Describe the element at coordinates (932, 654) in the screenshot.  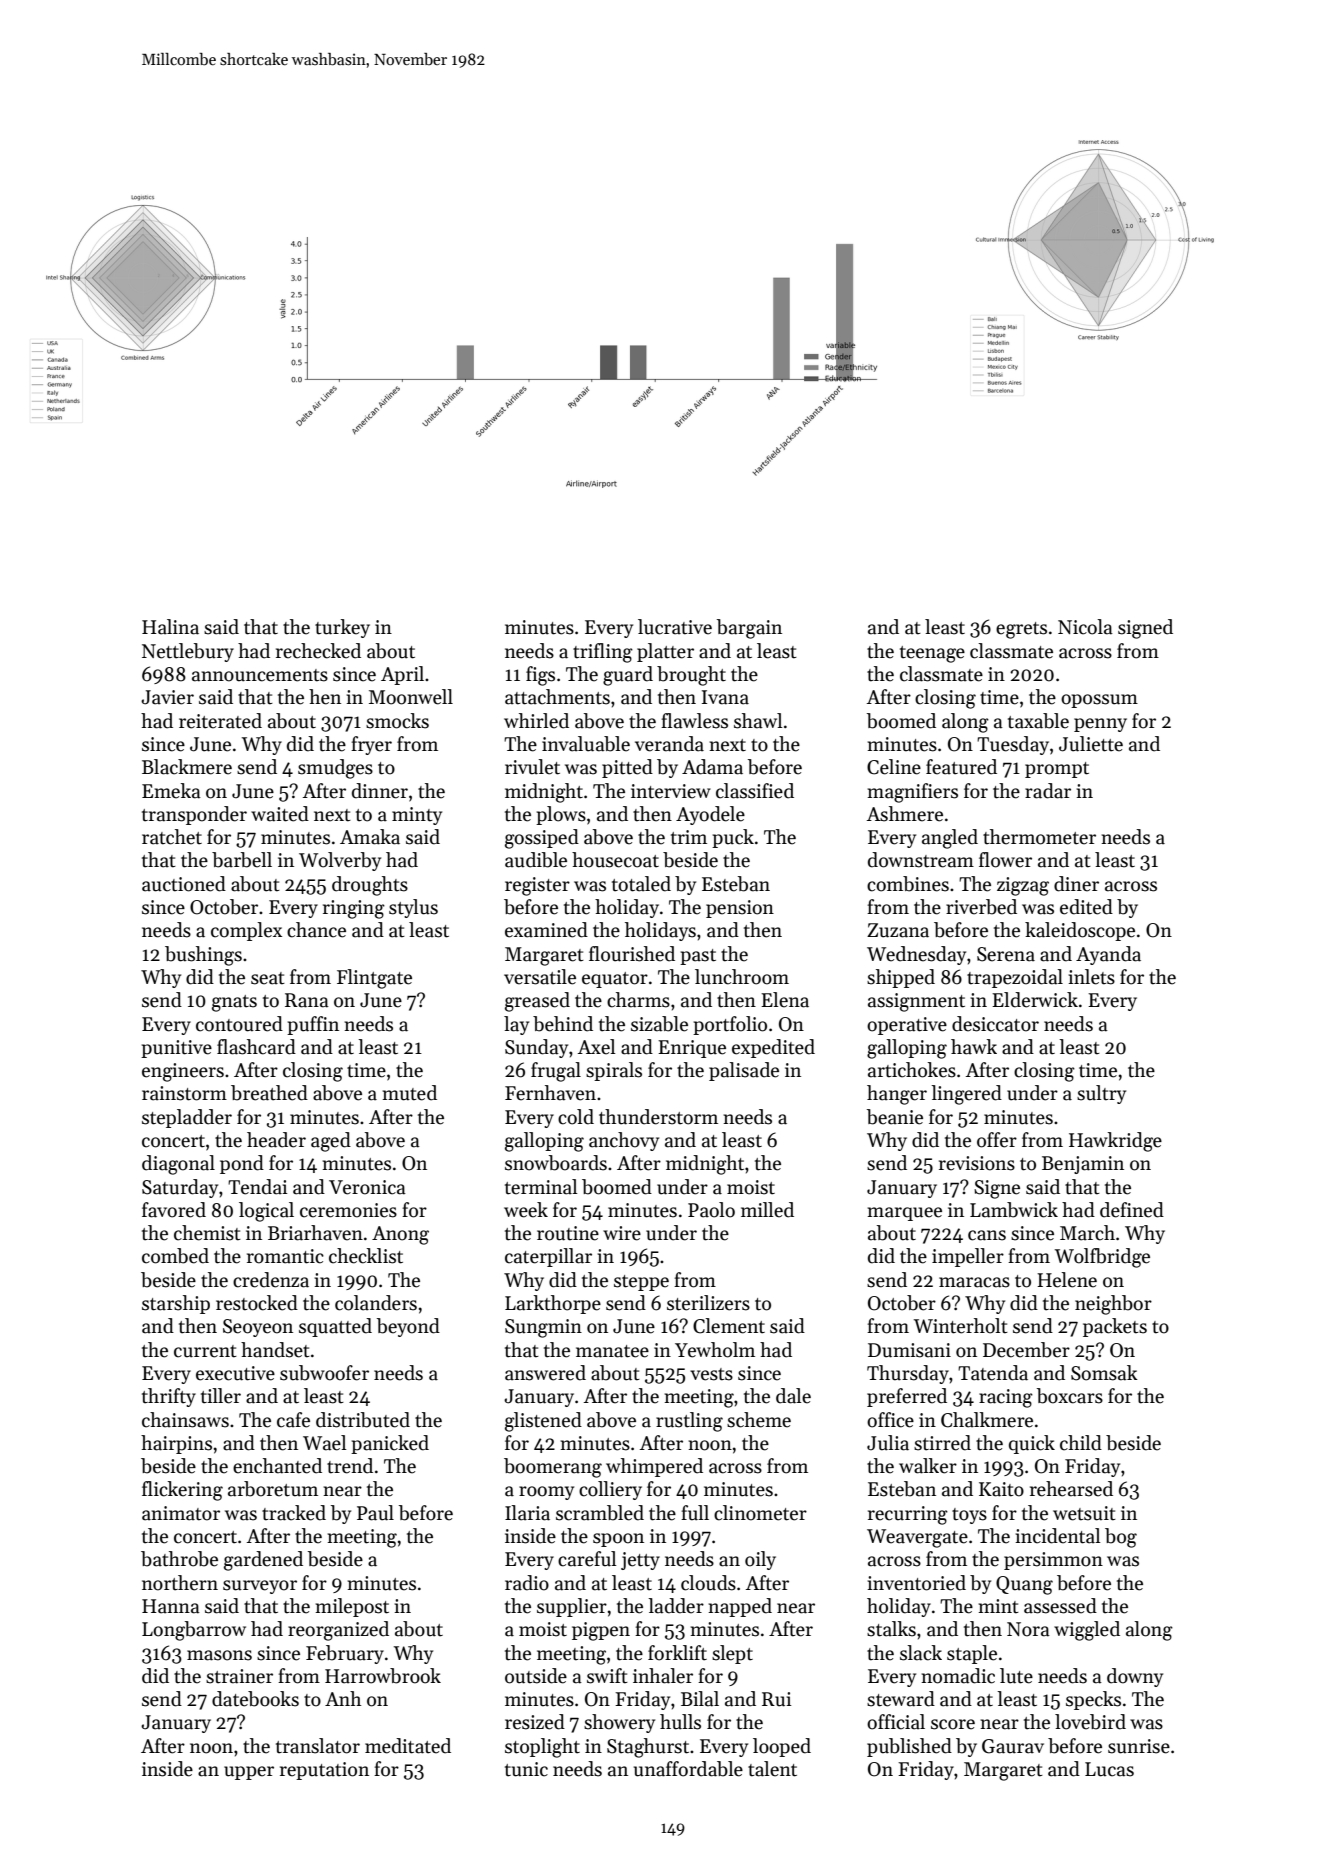
I see `teenage` at that location.
